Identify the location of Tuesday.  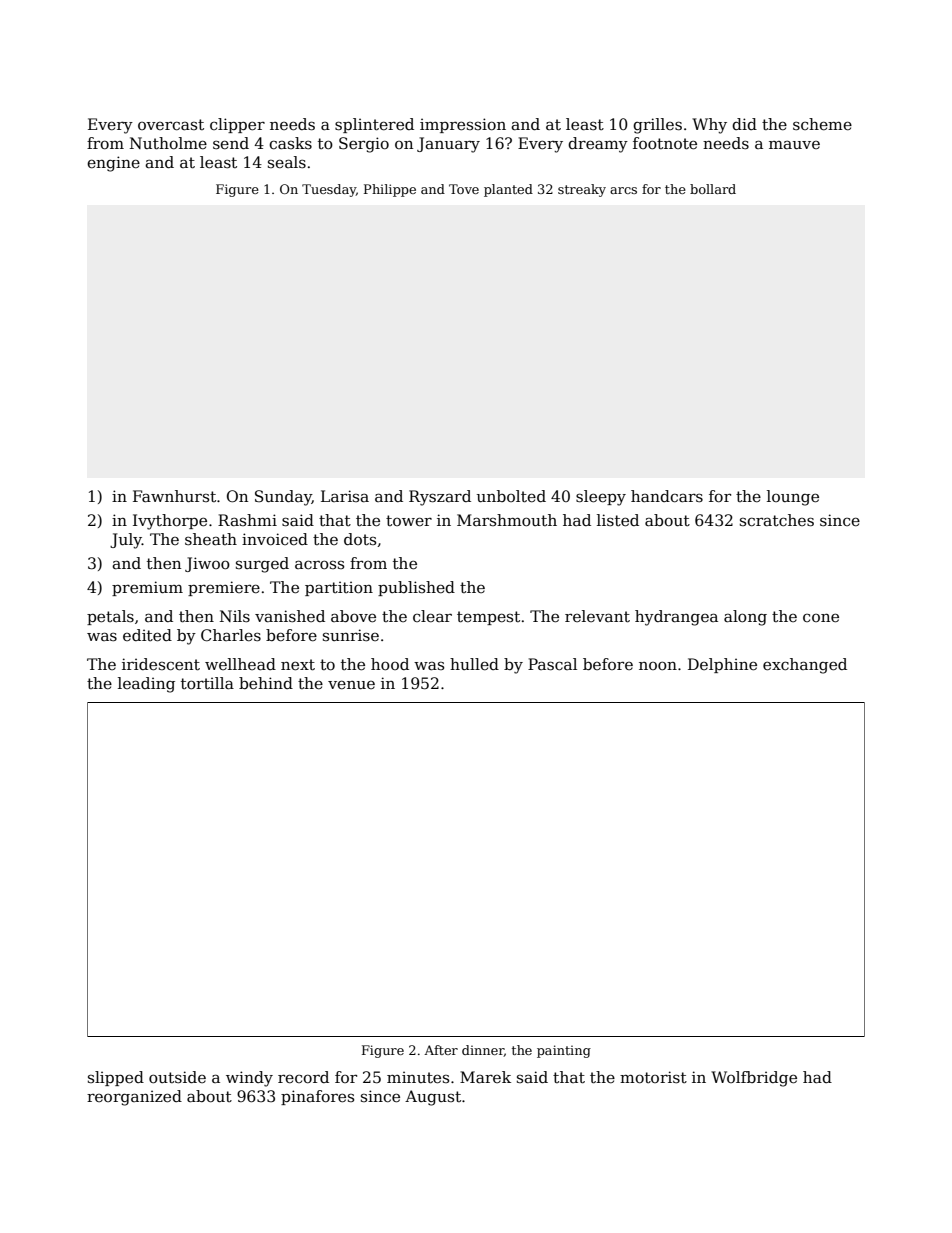
(329, 190).
